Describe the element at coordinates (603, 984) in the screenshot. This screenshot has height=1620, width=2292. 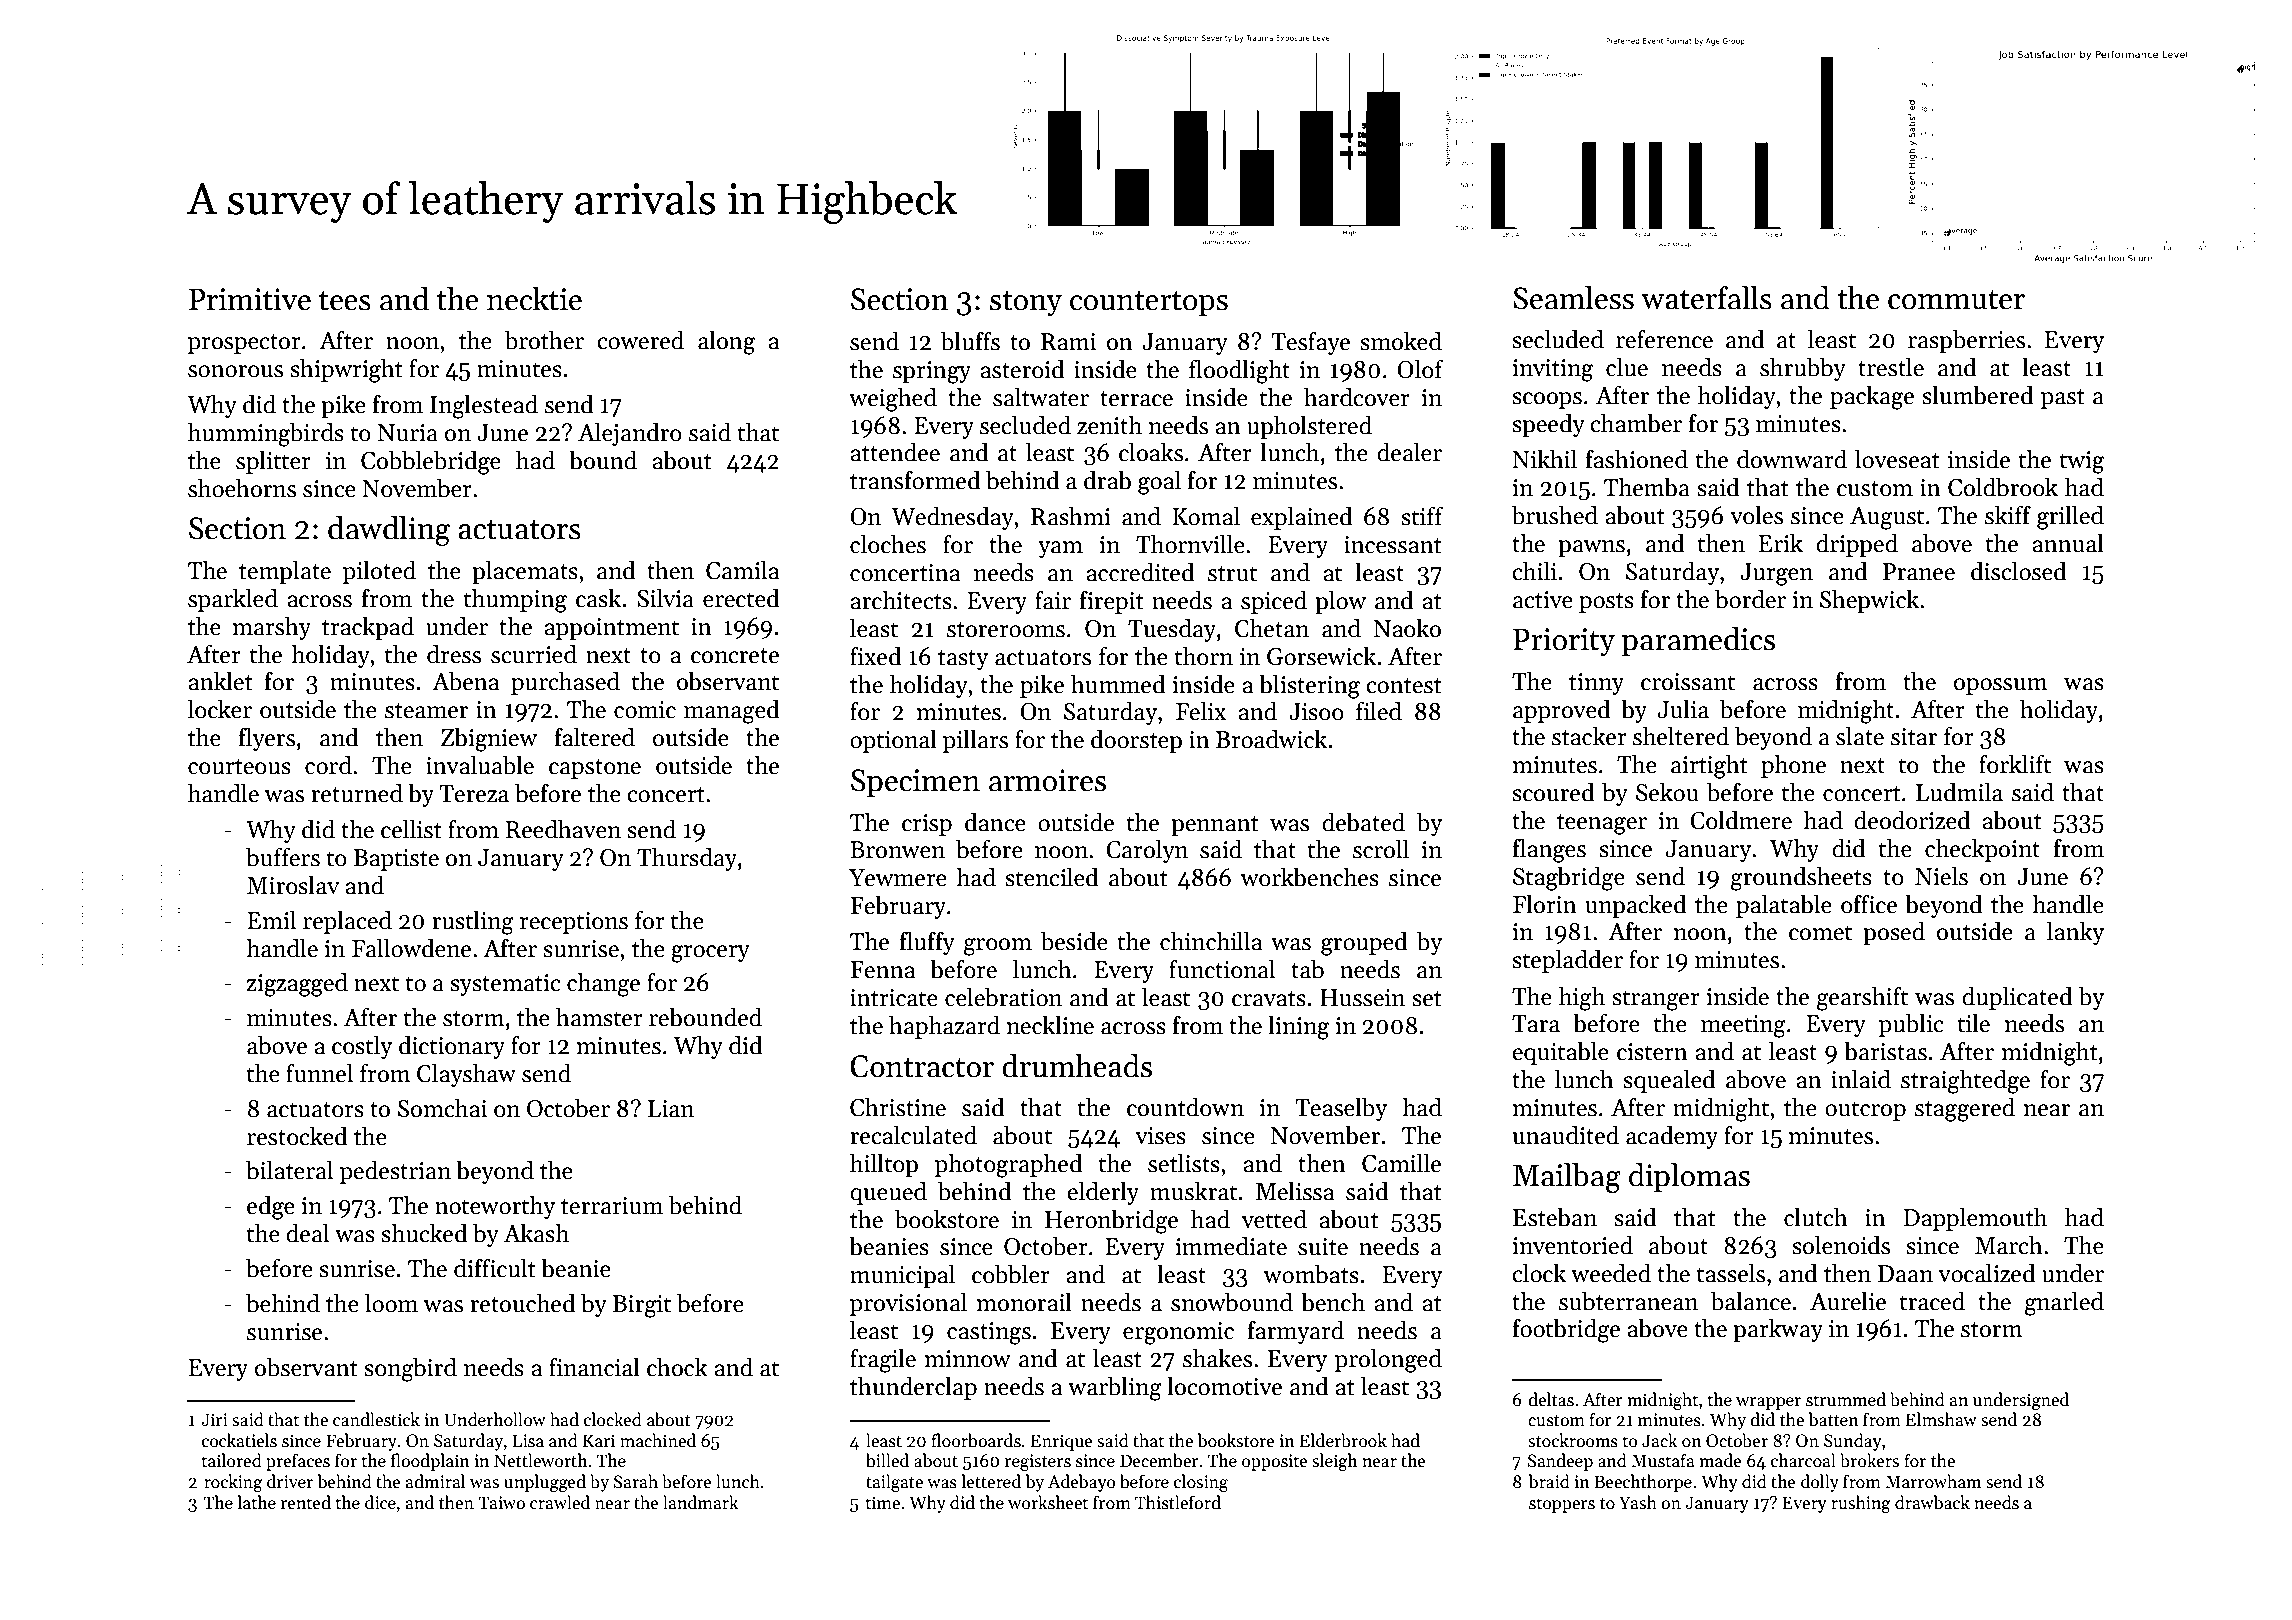
I see `change` at that location.
